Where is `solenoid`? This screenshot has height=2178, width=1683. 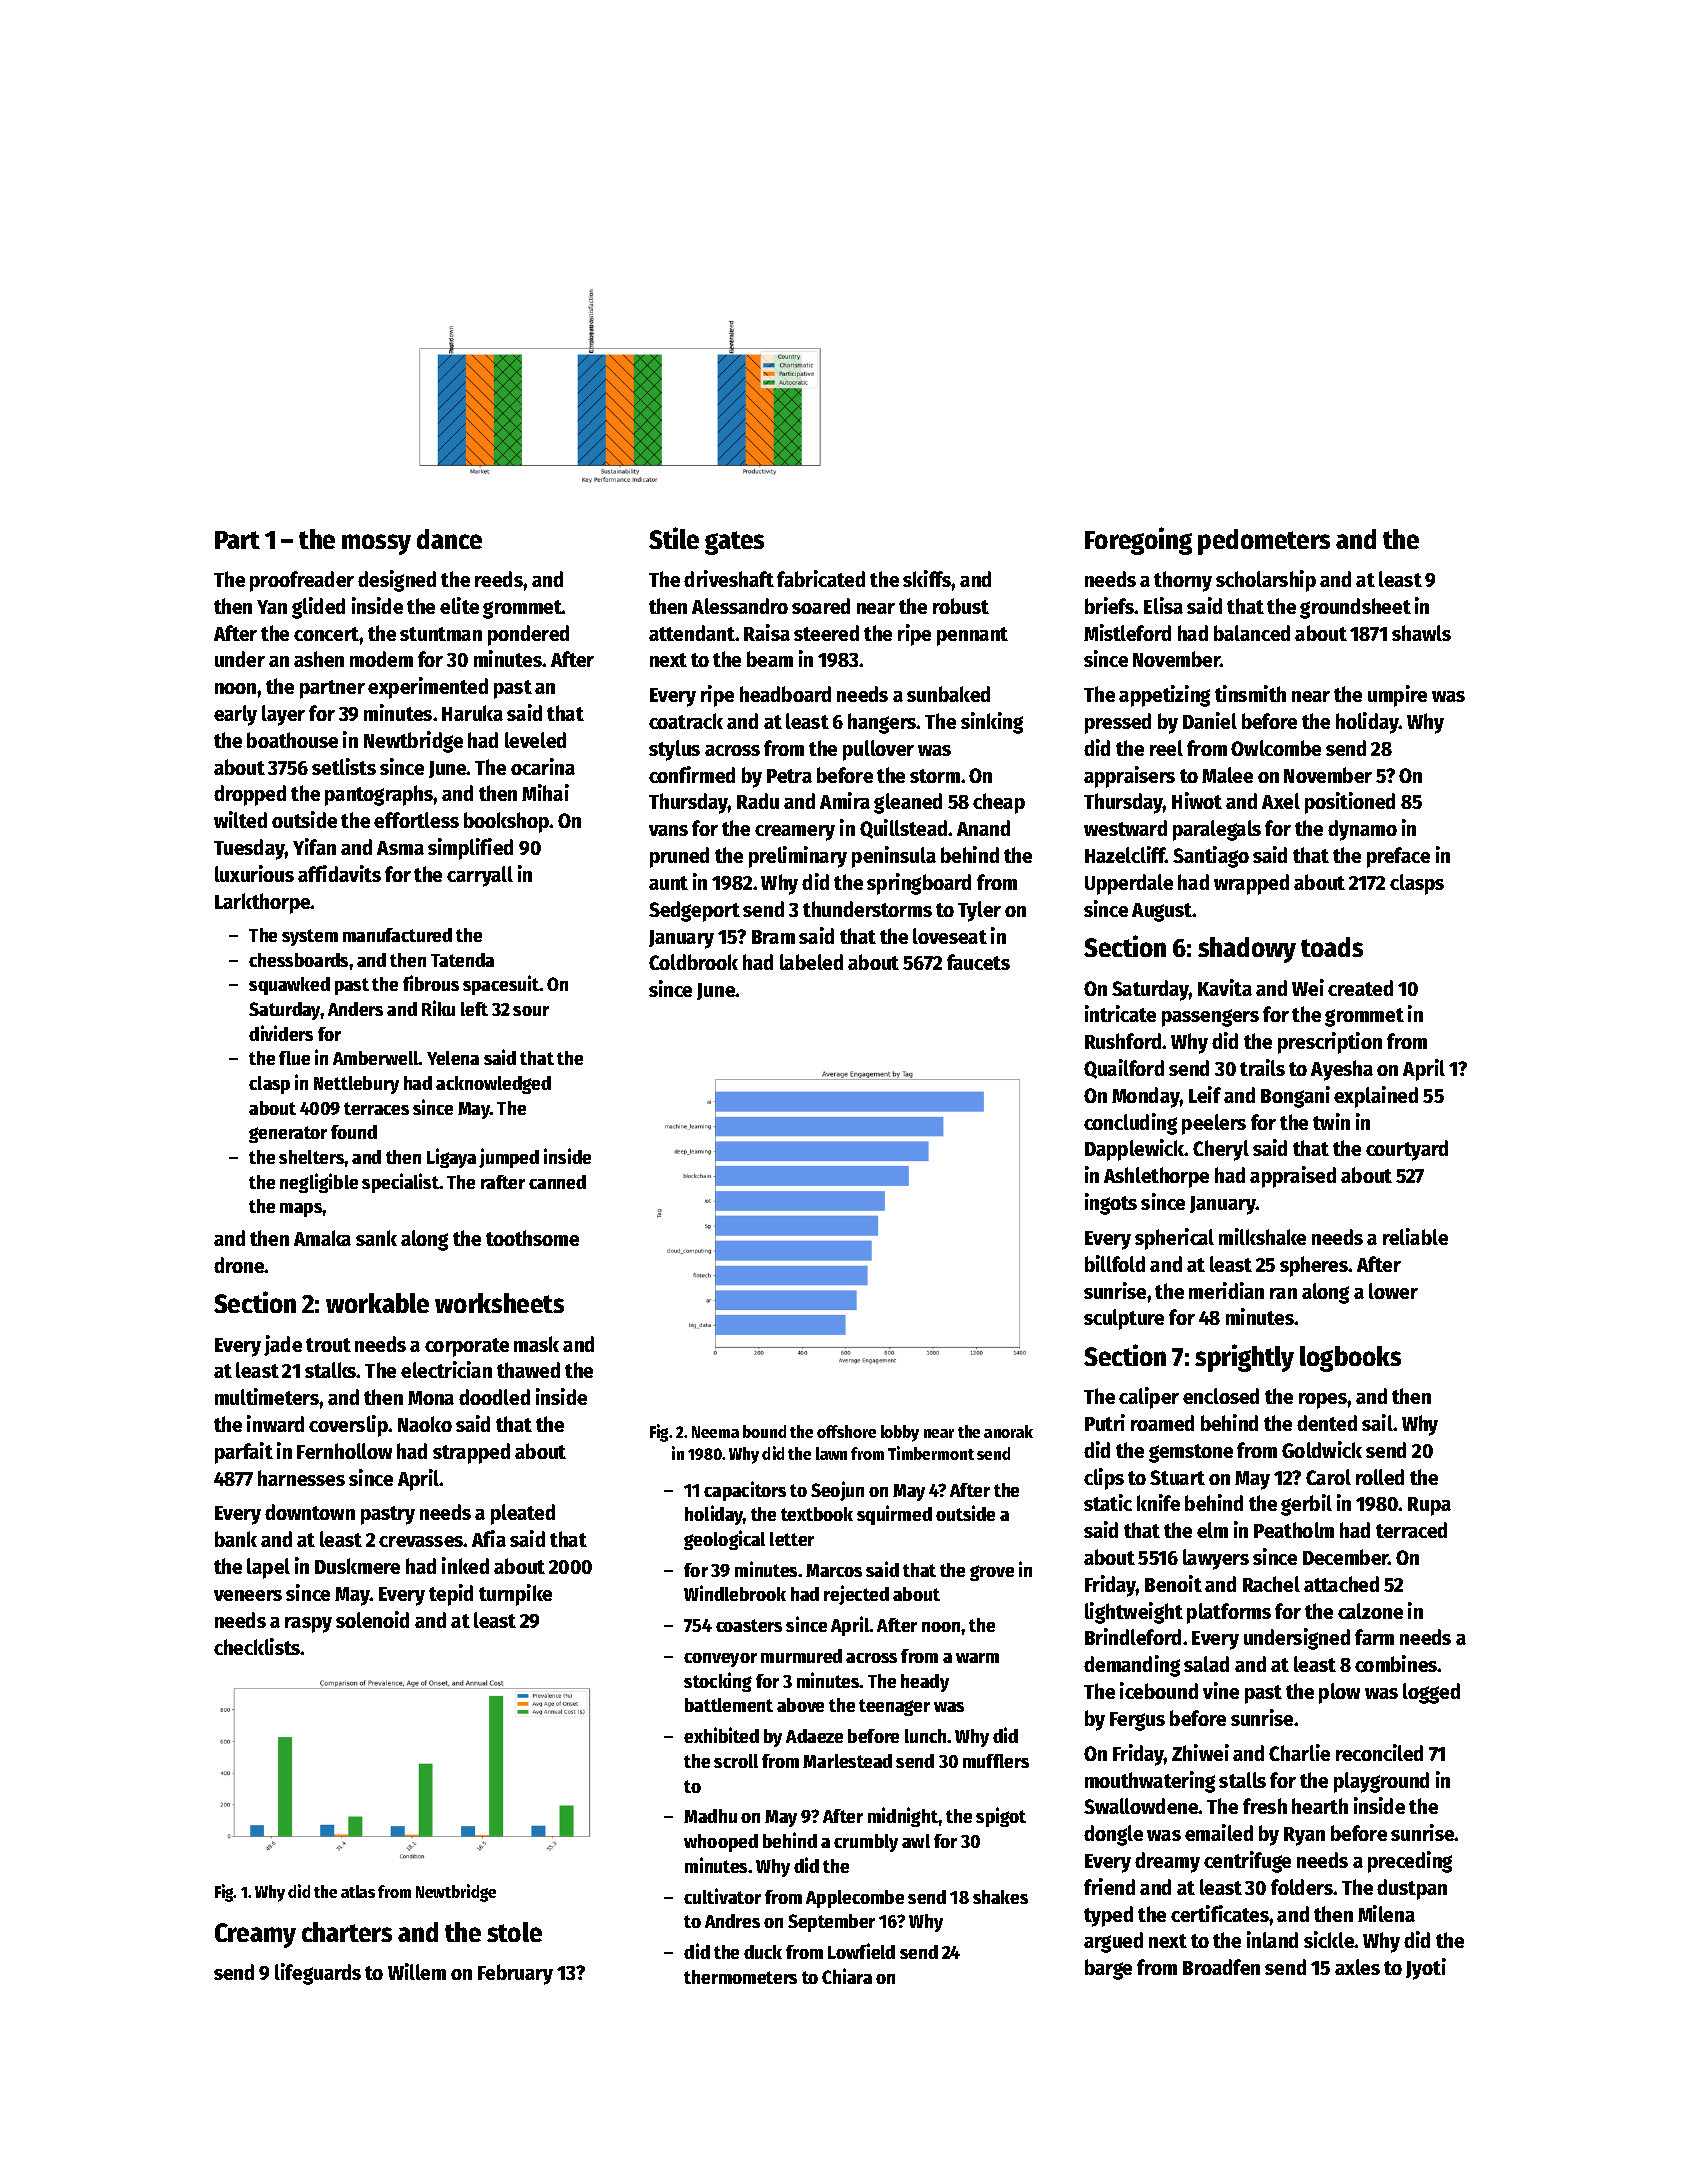 solenoid is located at coordinates (372, 1619).
